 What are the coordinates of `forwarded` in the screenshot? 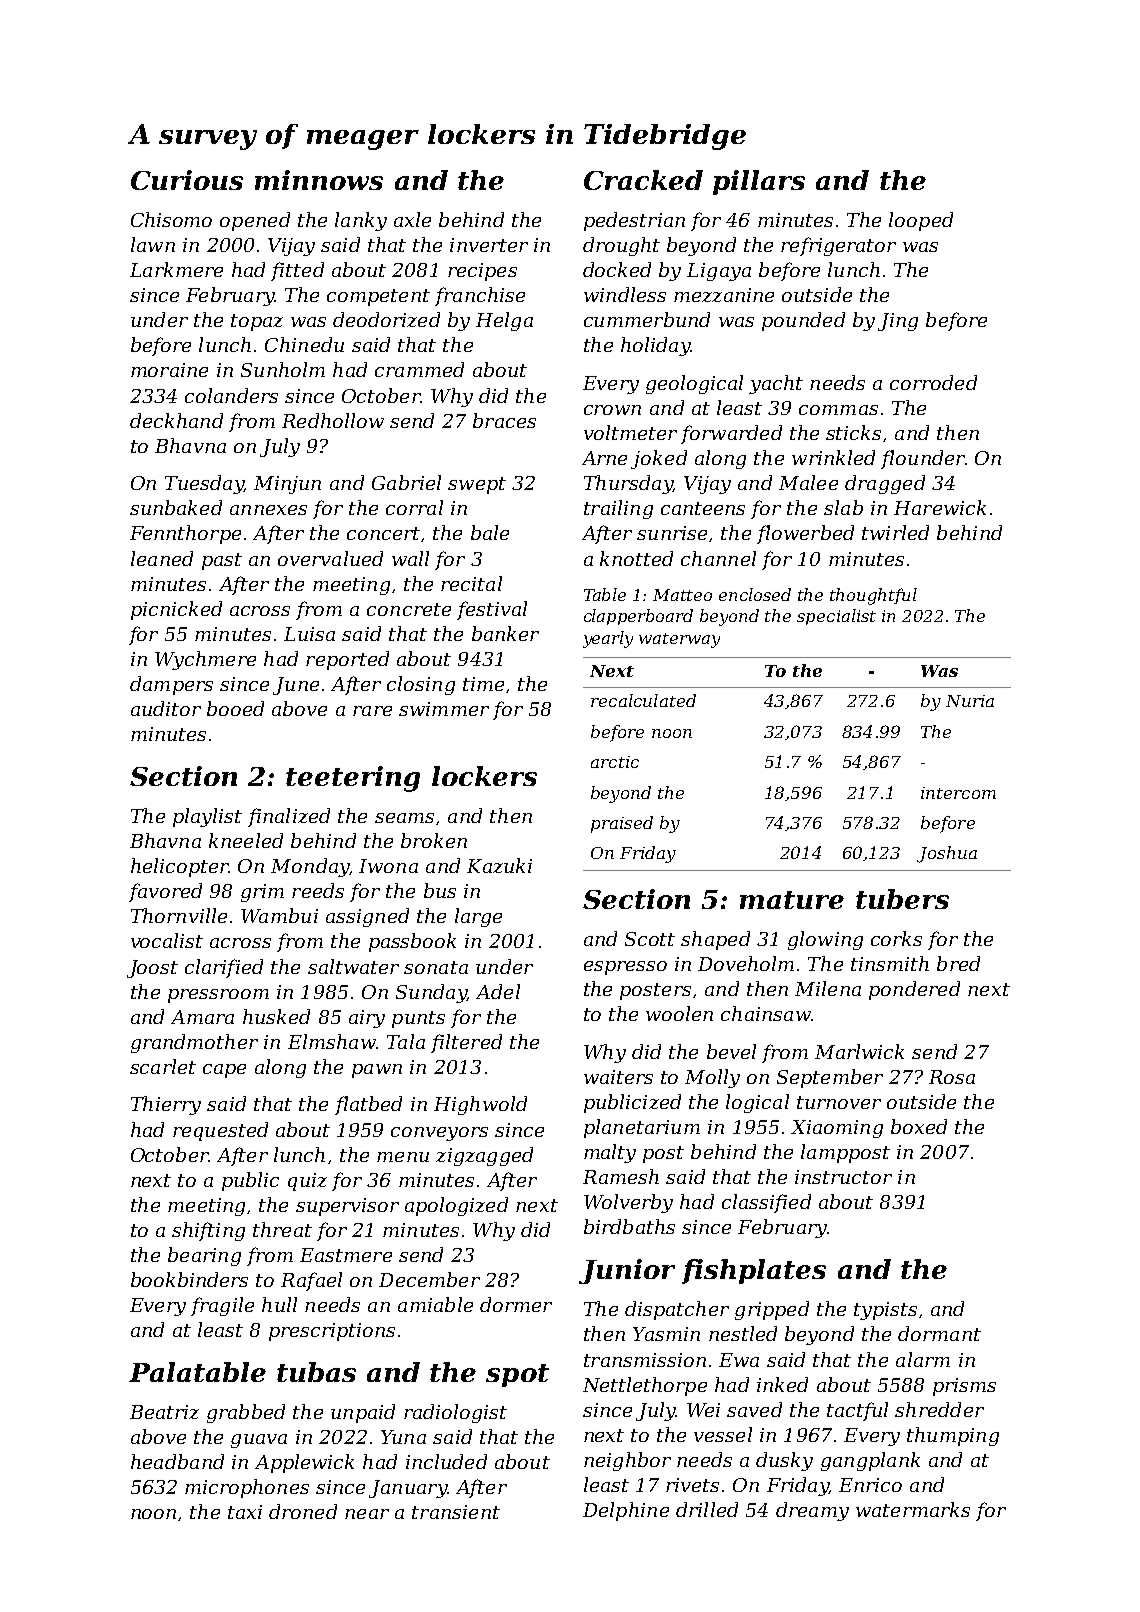 It's located at (731, 434).
